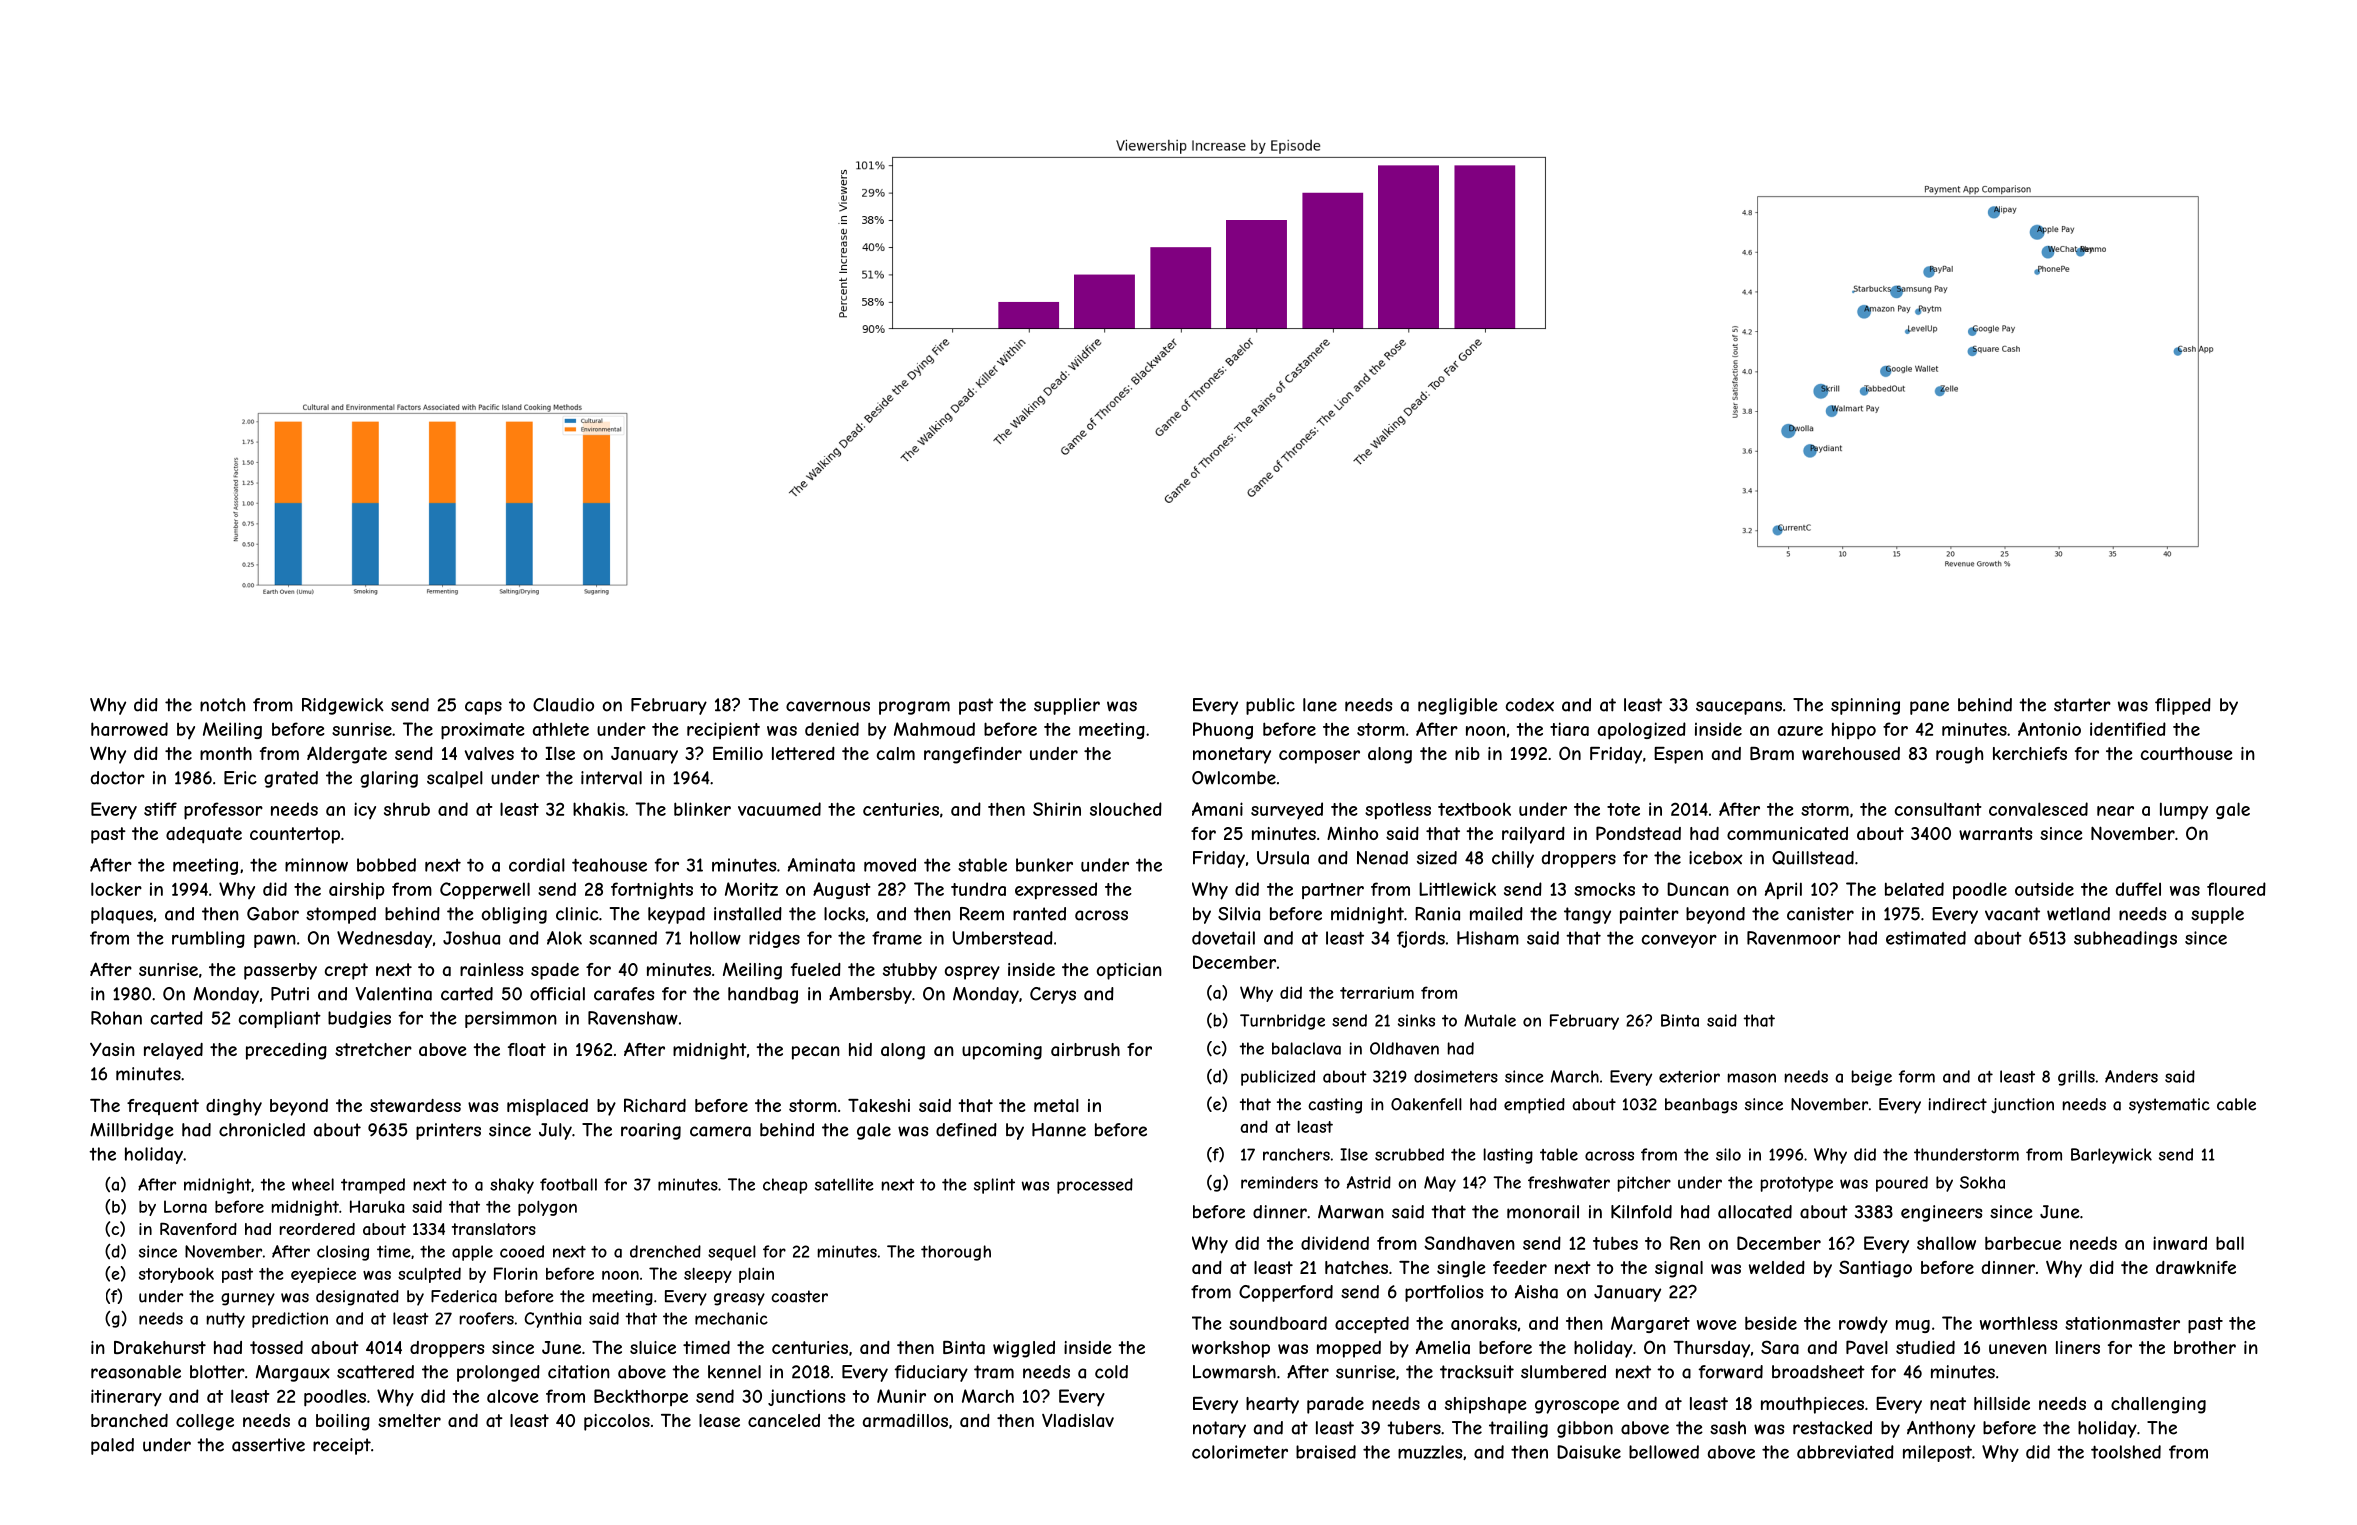  What do you see at coordinates (828, 706) in the screenshot?
I see `cavernous` at bounding box center [828, 706].
